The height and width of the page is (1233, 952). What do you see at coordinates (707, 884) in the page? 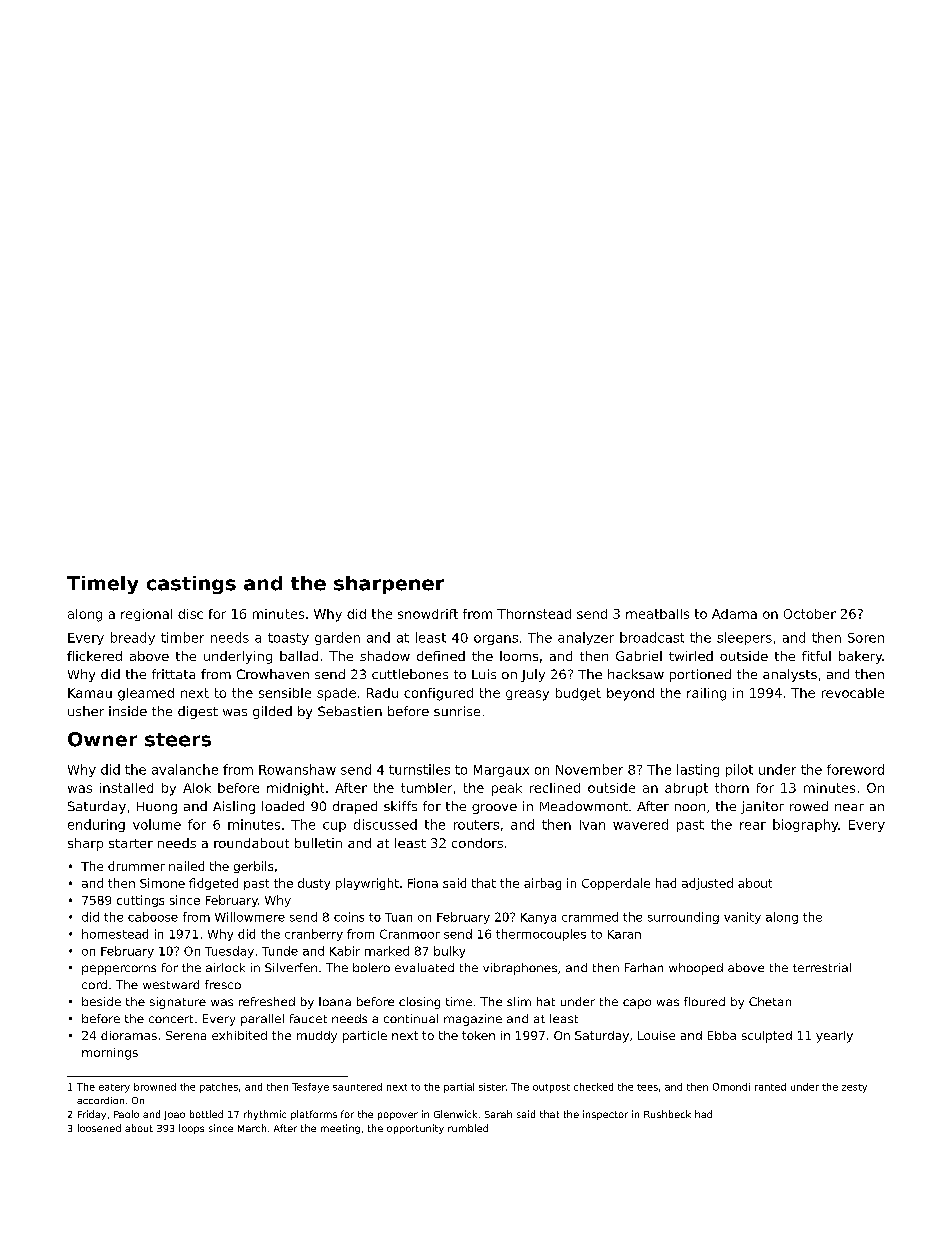
I see `adjusted` at bounding box center [707, 884].
